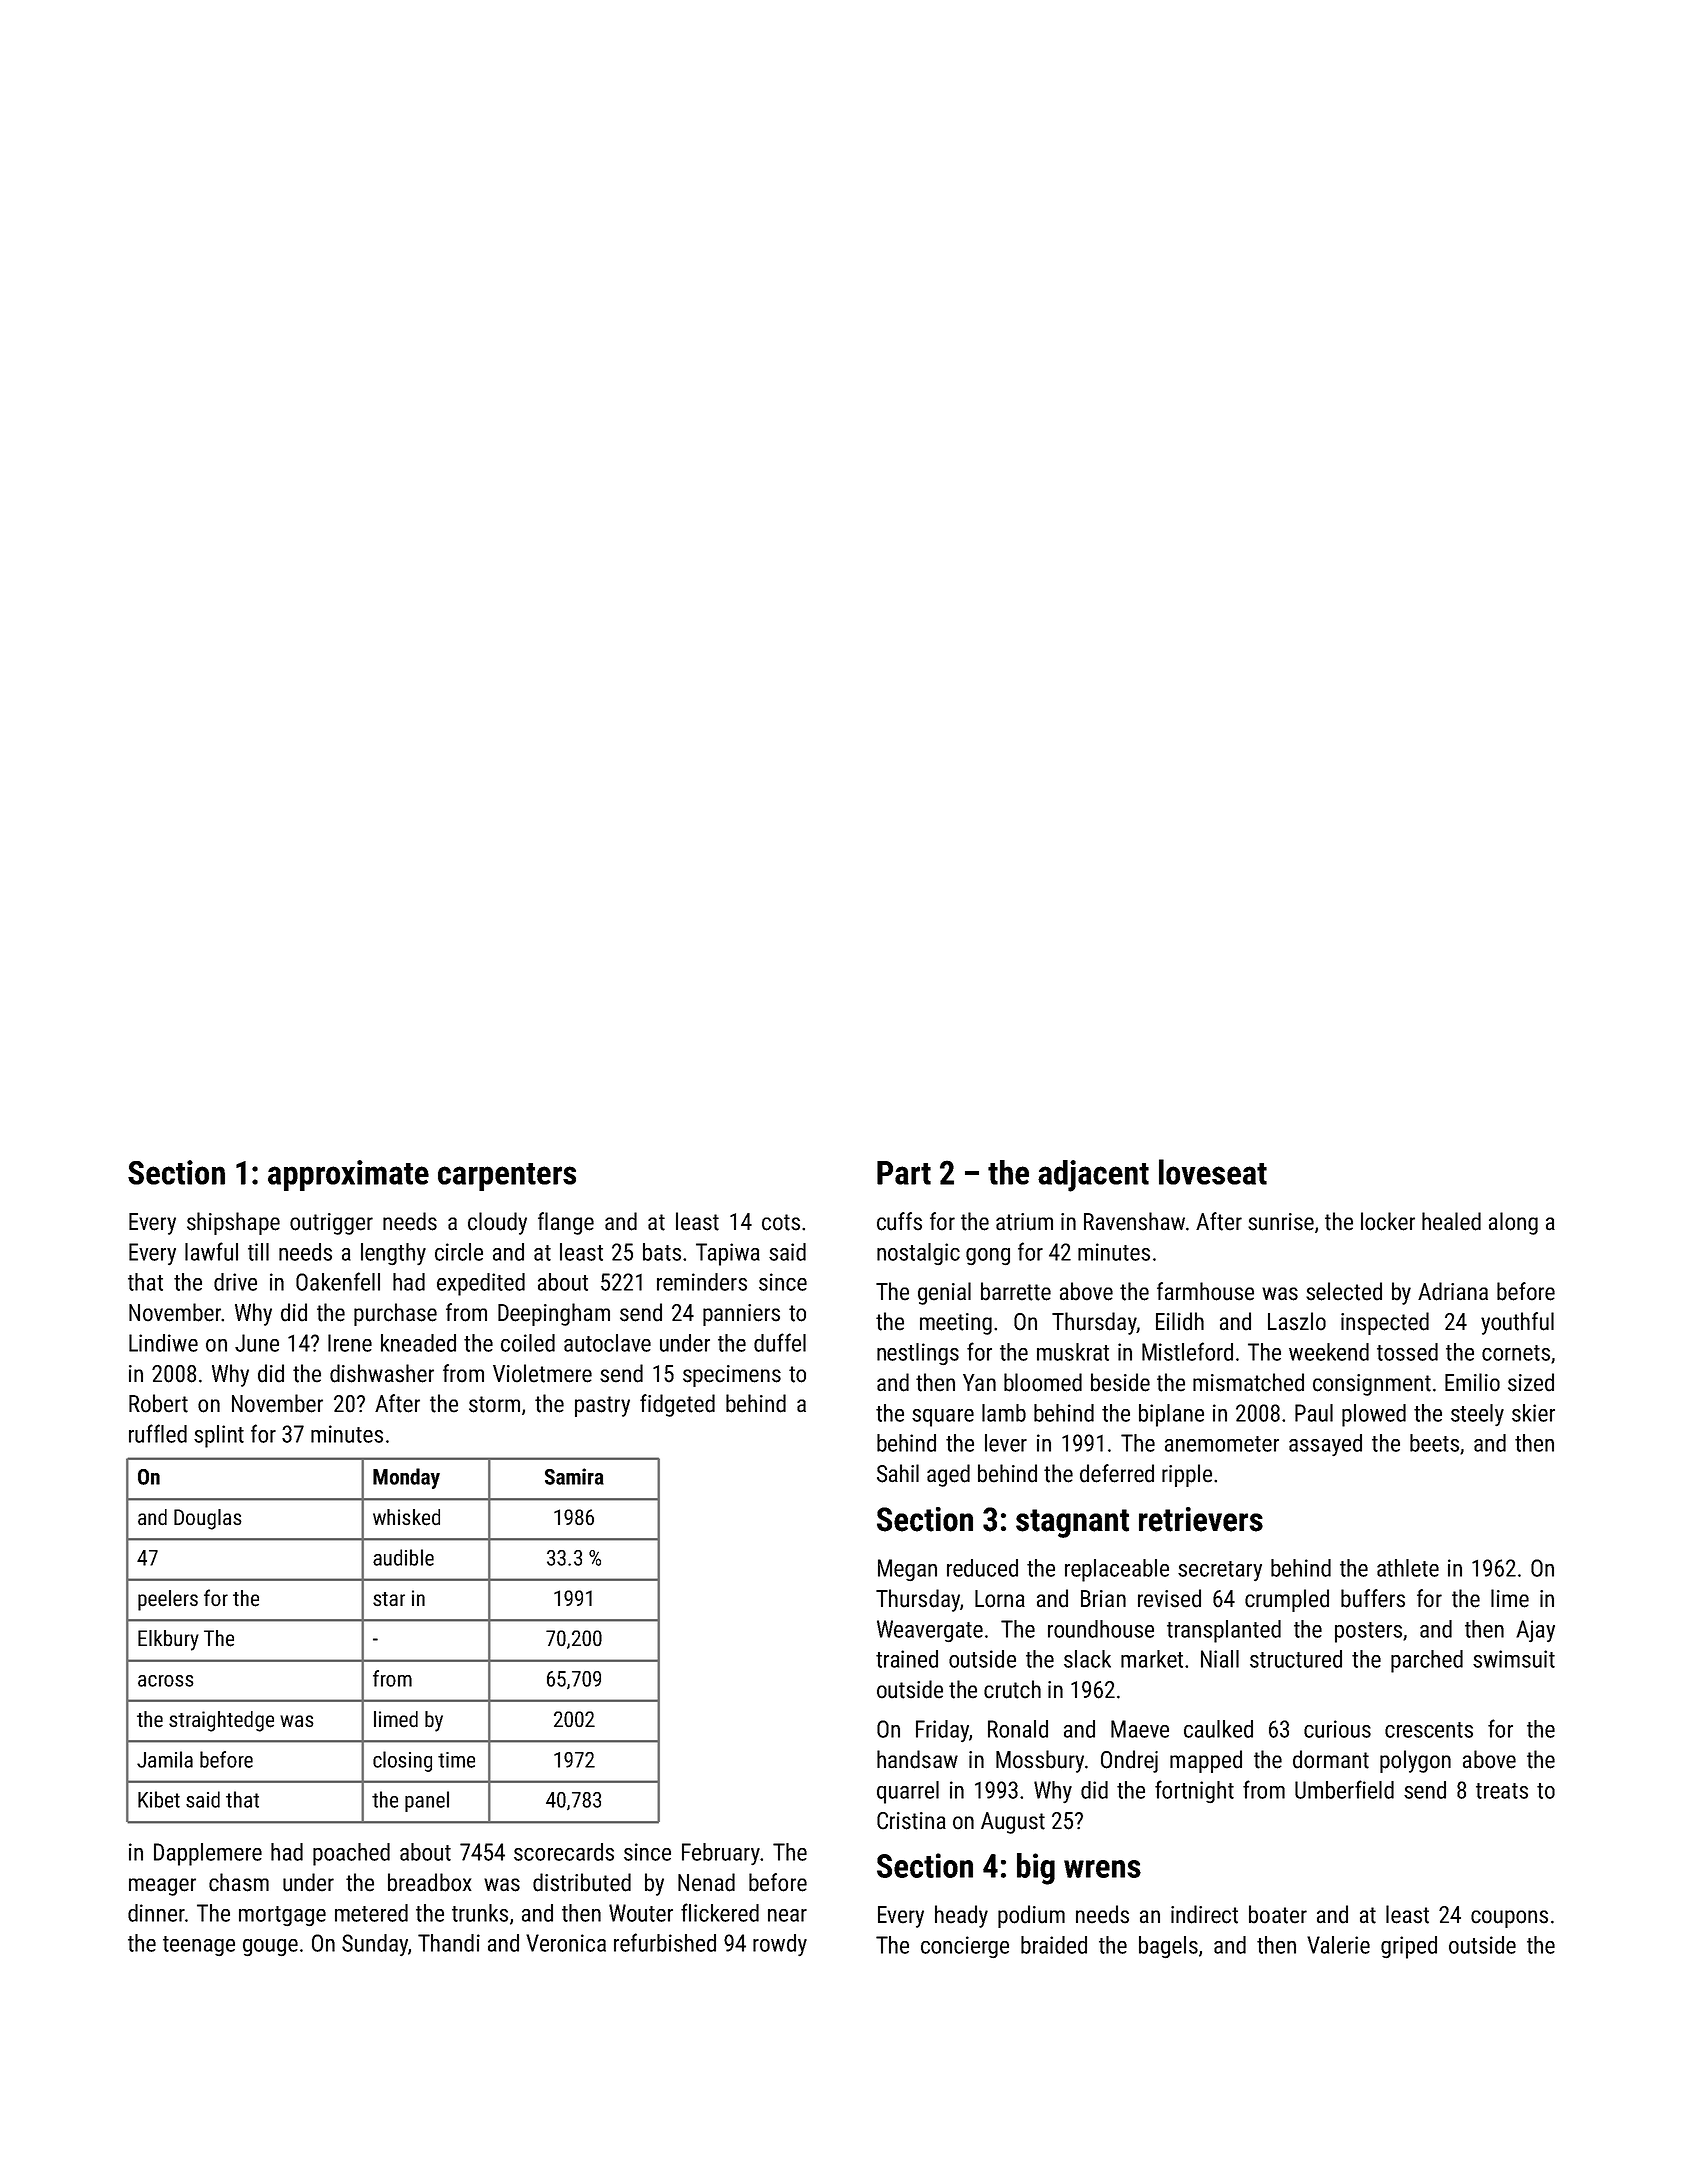 The width and height of the screenshot is (1683, 2178). I want to click on Megan, so click(907, 1570).
